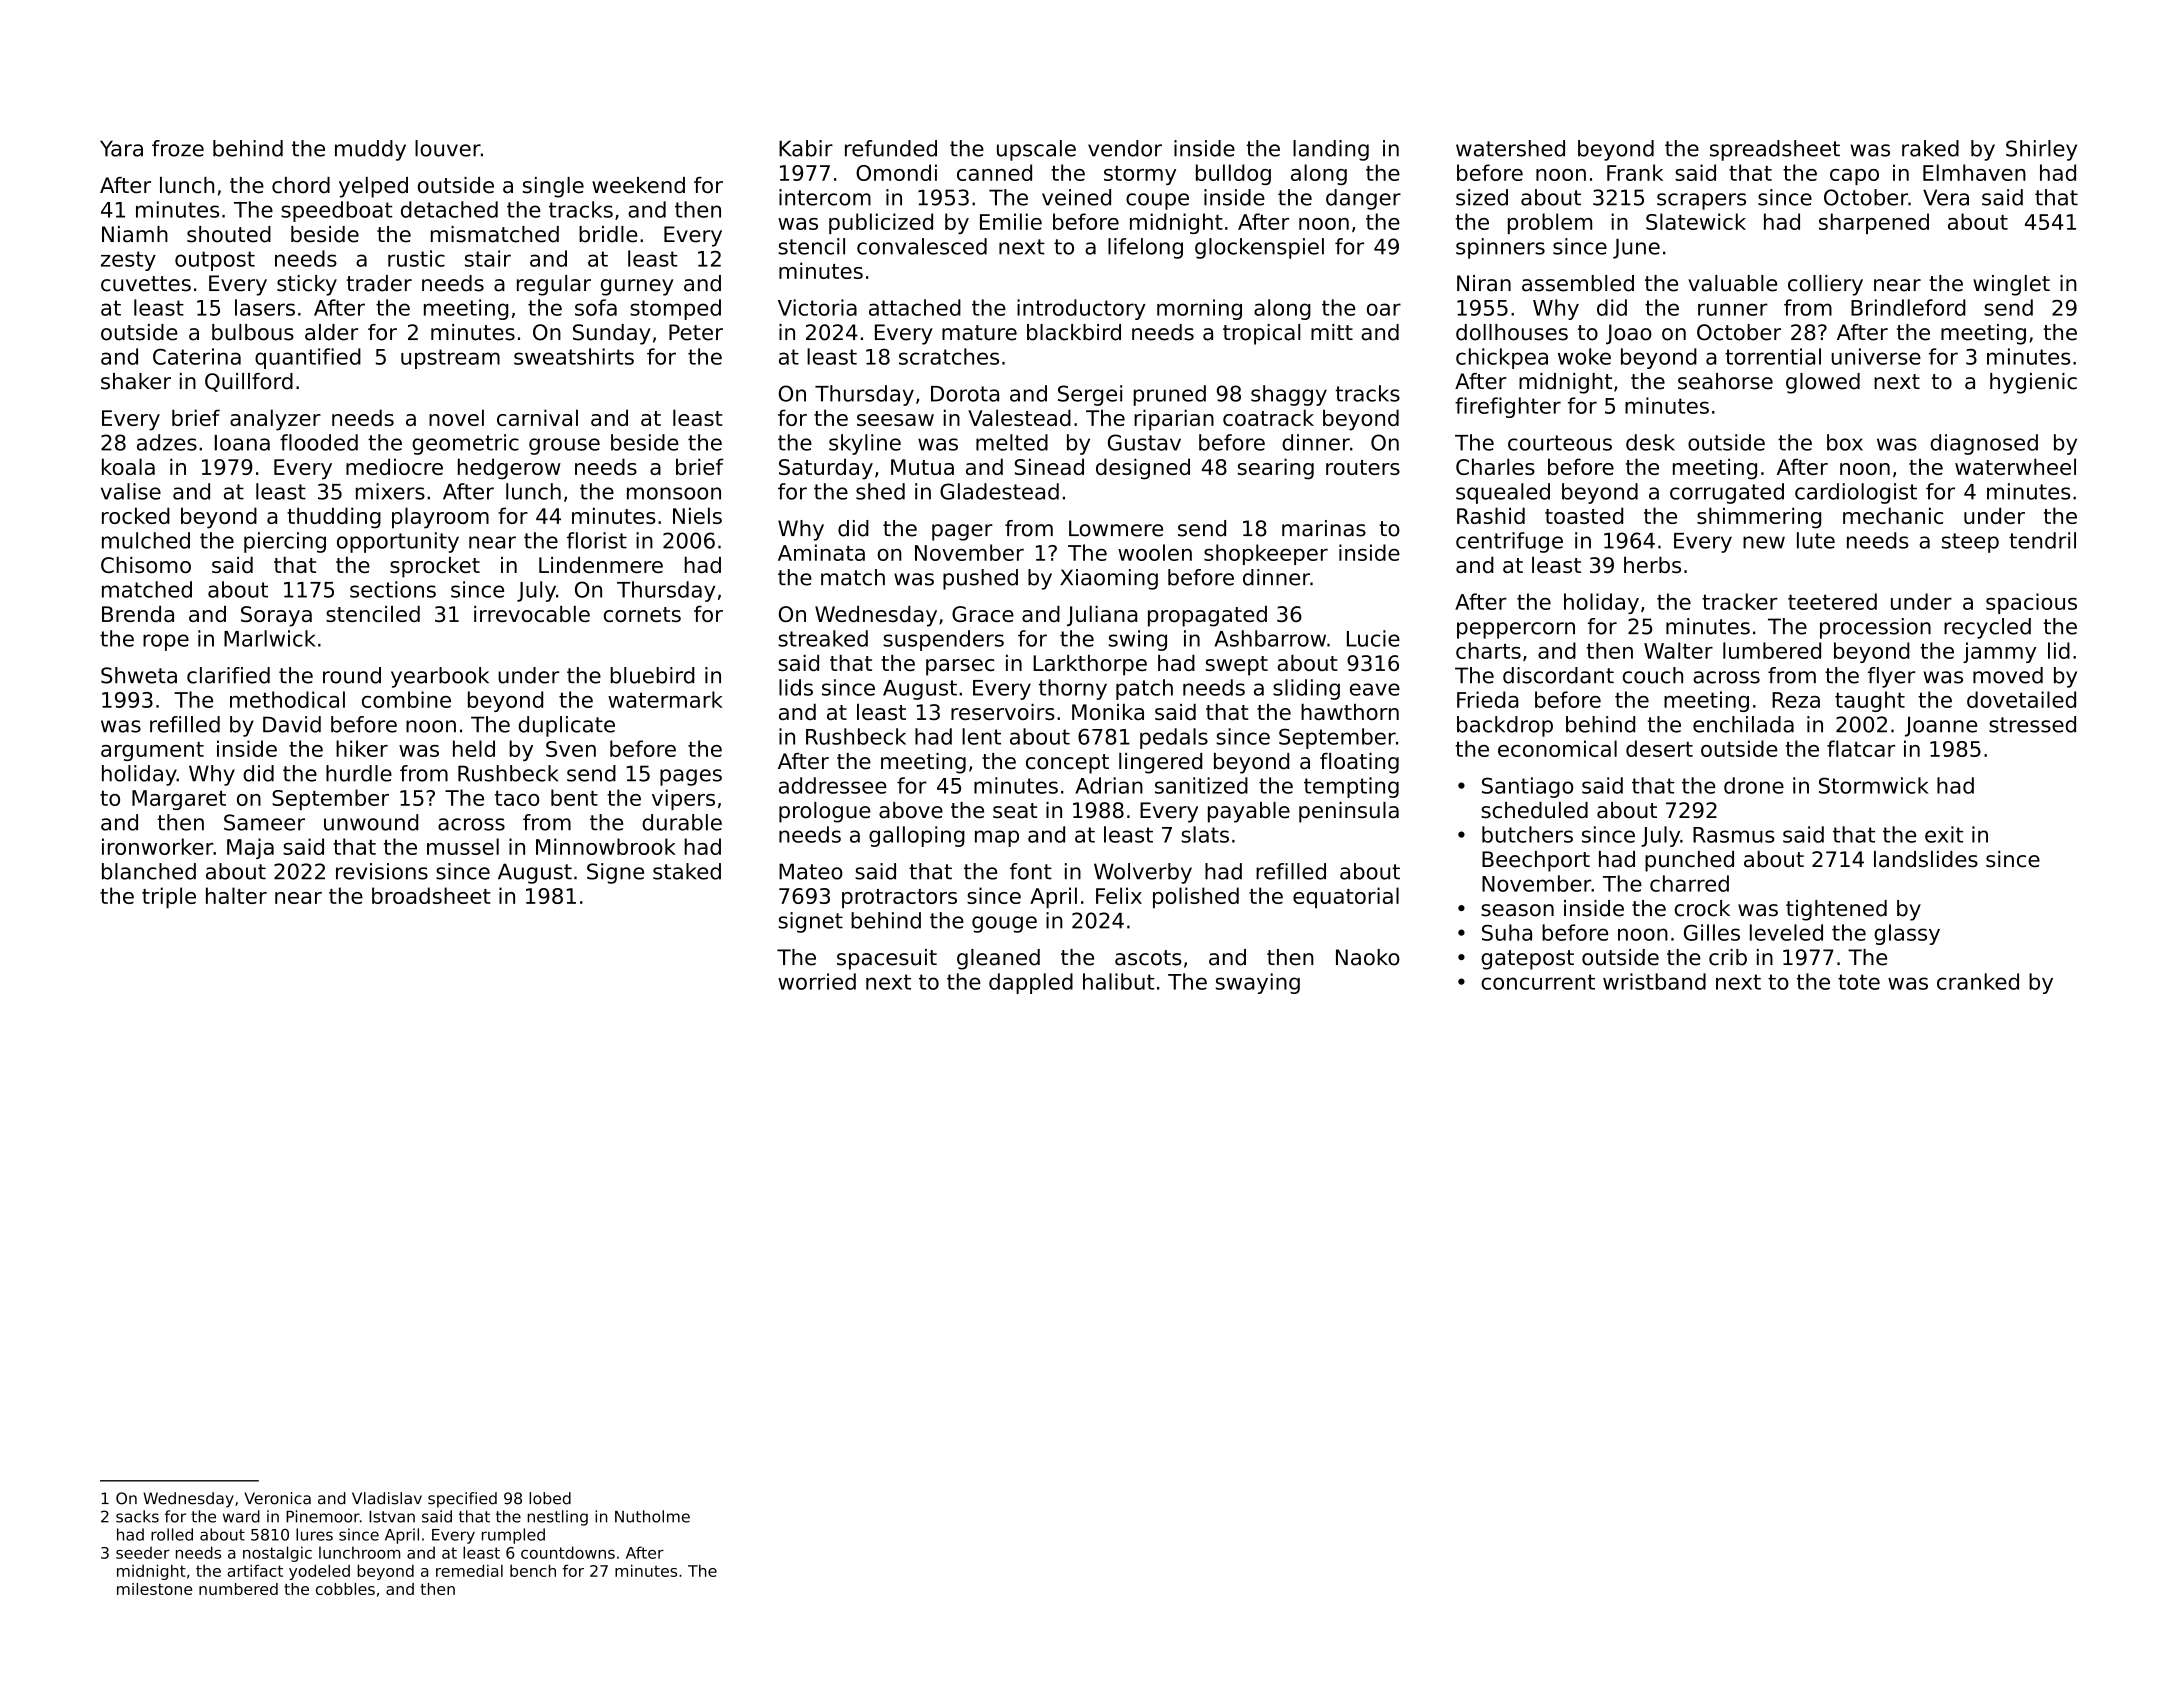  Describe the element at coordinates (550, 1498) in the screenshot. I see `lobed` at that location.
